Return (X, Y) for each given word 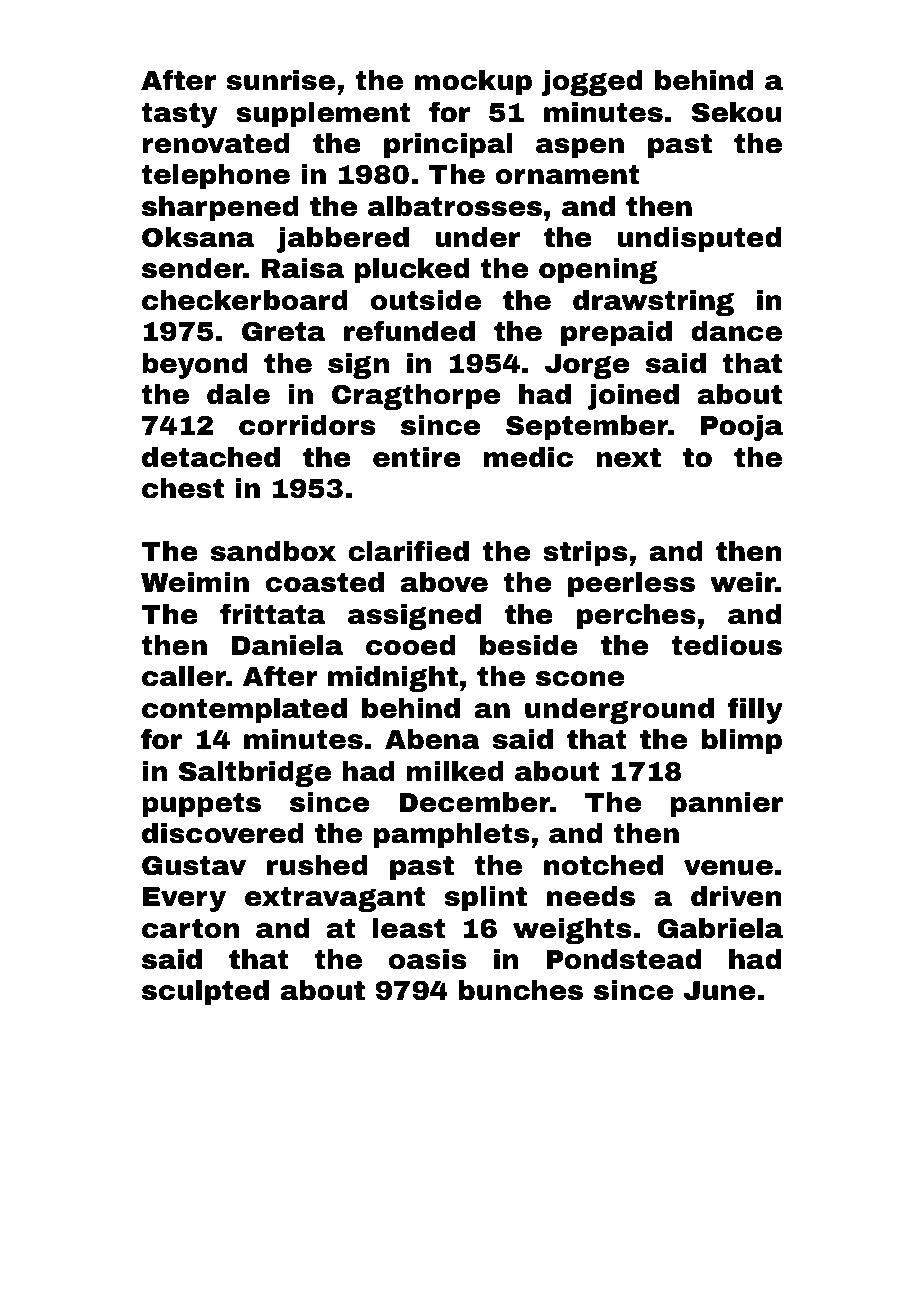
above (444, 582)
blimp (742, 742)
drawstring (653, 303)
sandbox (273, 551)
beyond (195, 366)
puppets (201, 805)
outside (426, 300)
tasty (179, 115)
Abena (432, 739)
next (628, 458)
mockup (473, 83)
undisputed (699, 240)
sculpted (205, 993)
